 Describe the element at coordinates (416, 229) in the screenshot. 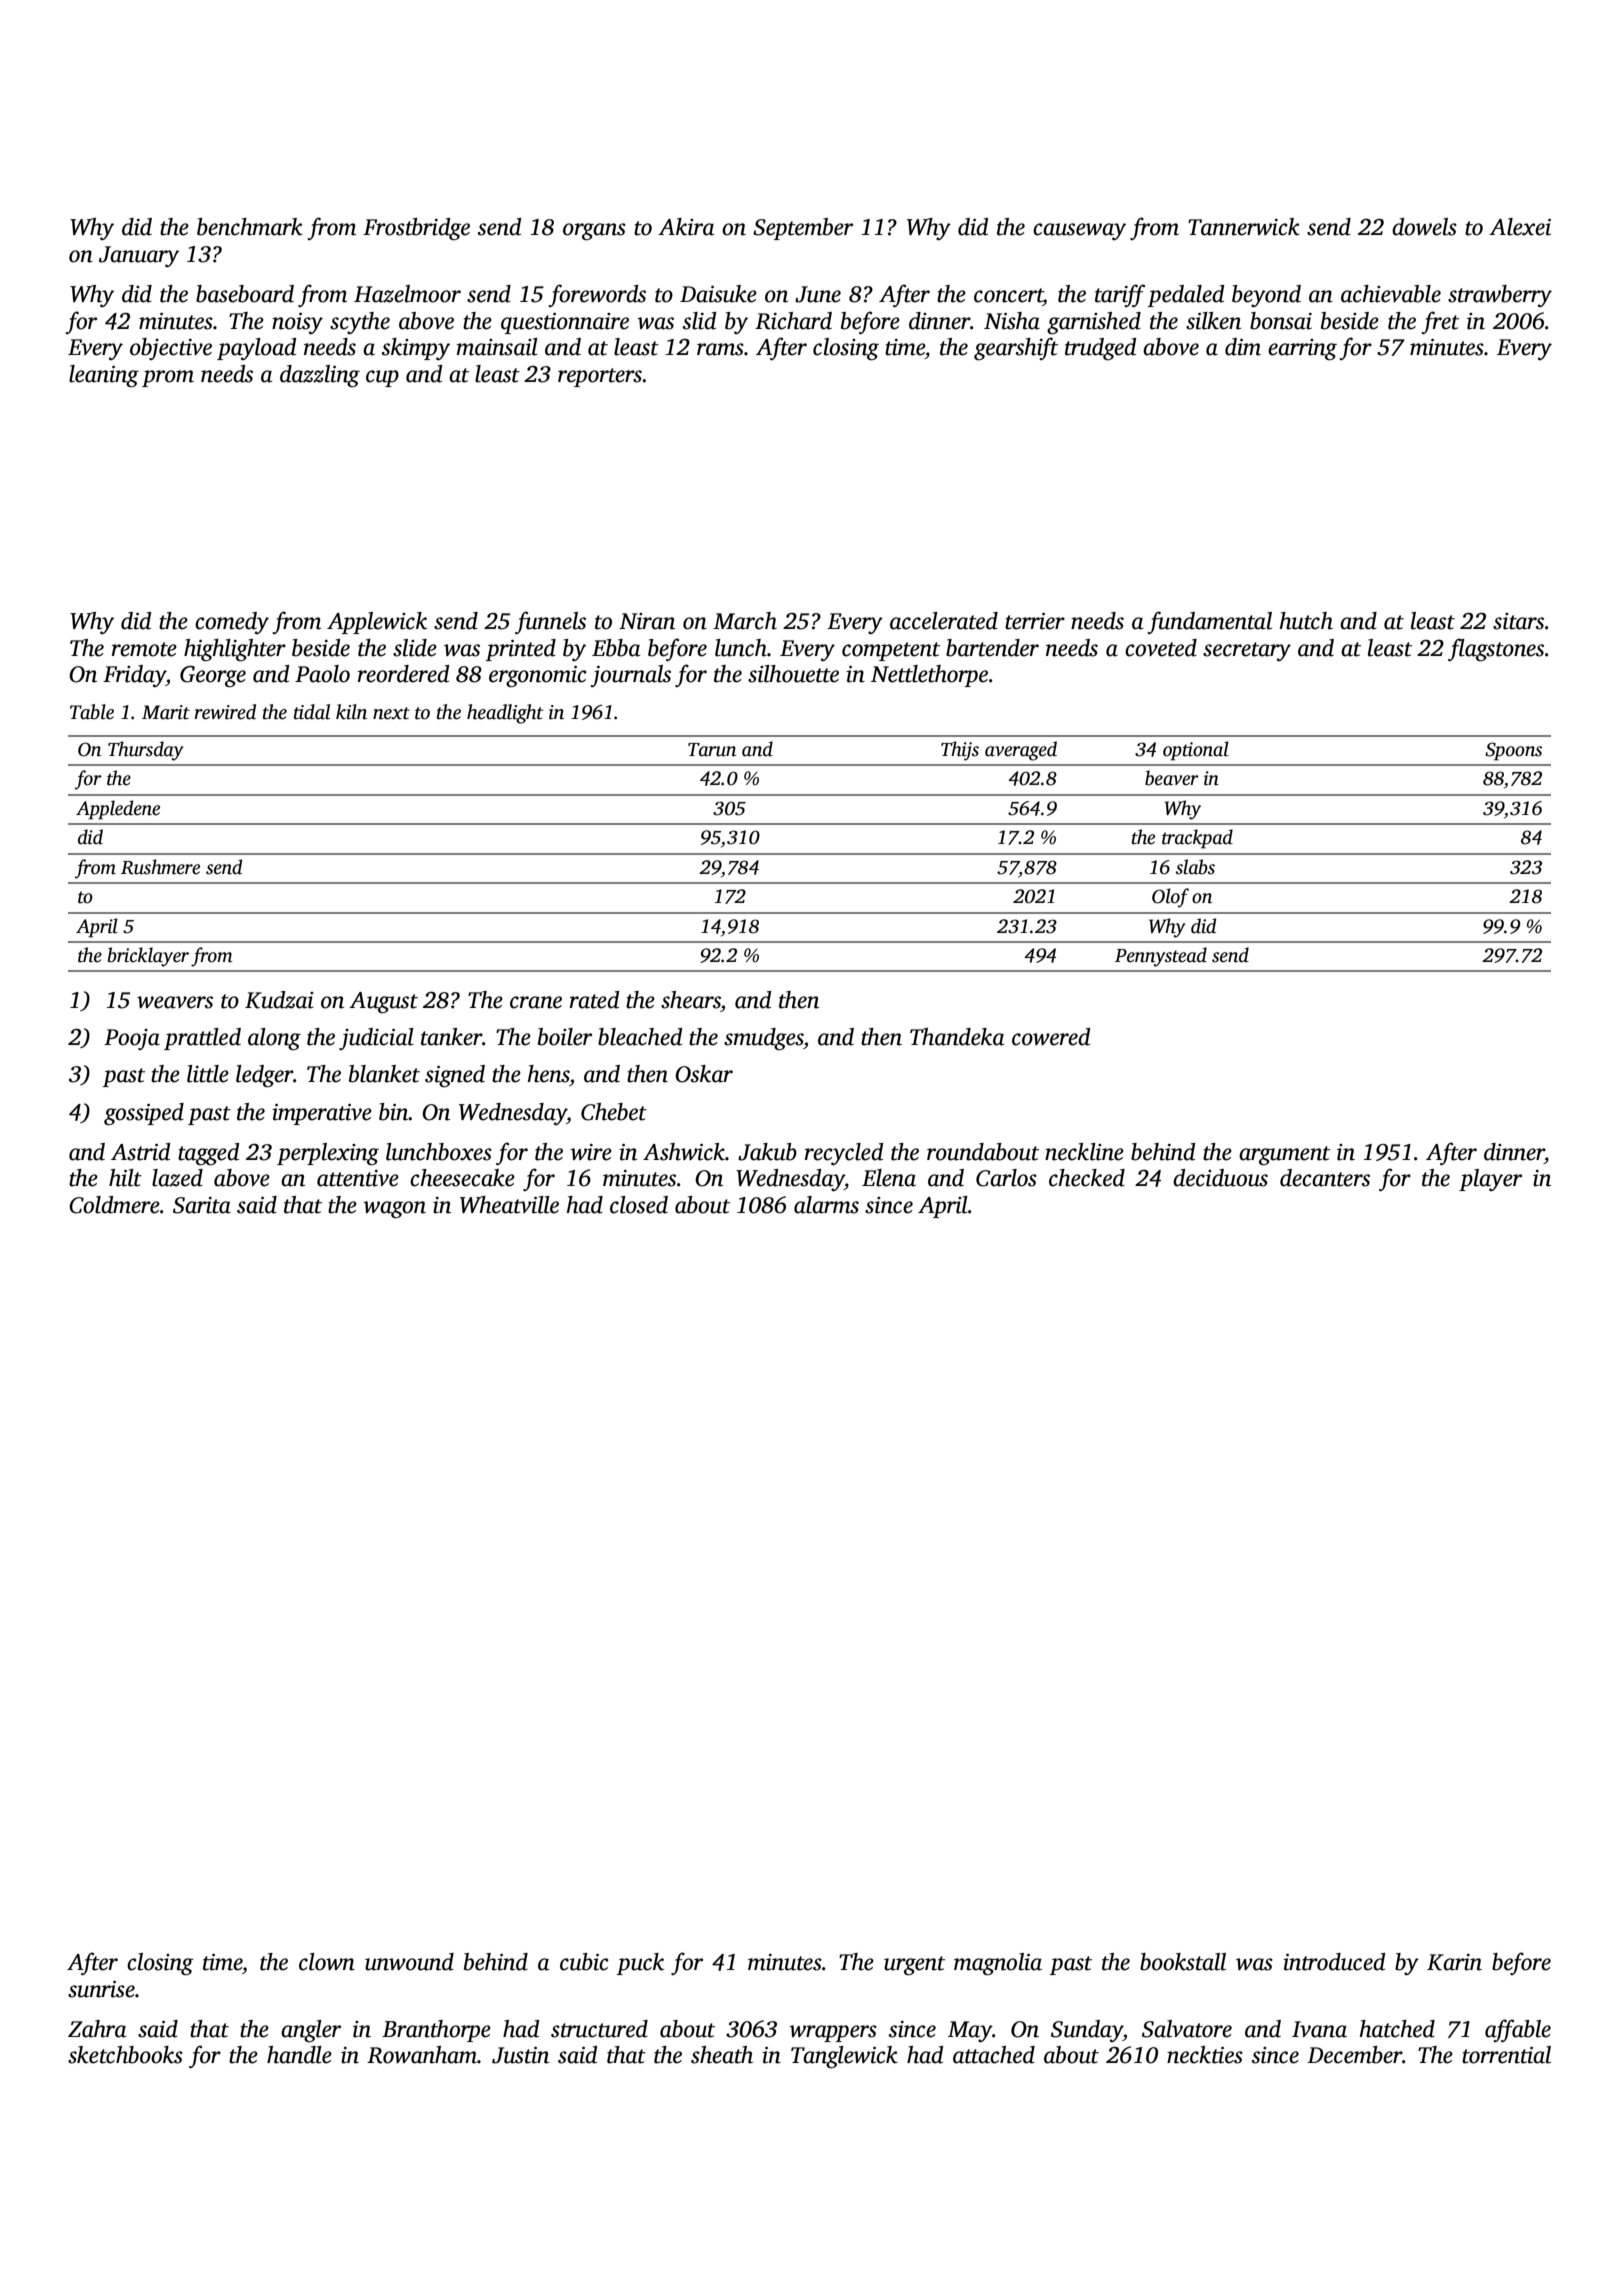

I see `Frostbridge` at that location.
